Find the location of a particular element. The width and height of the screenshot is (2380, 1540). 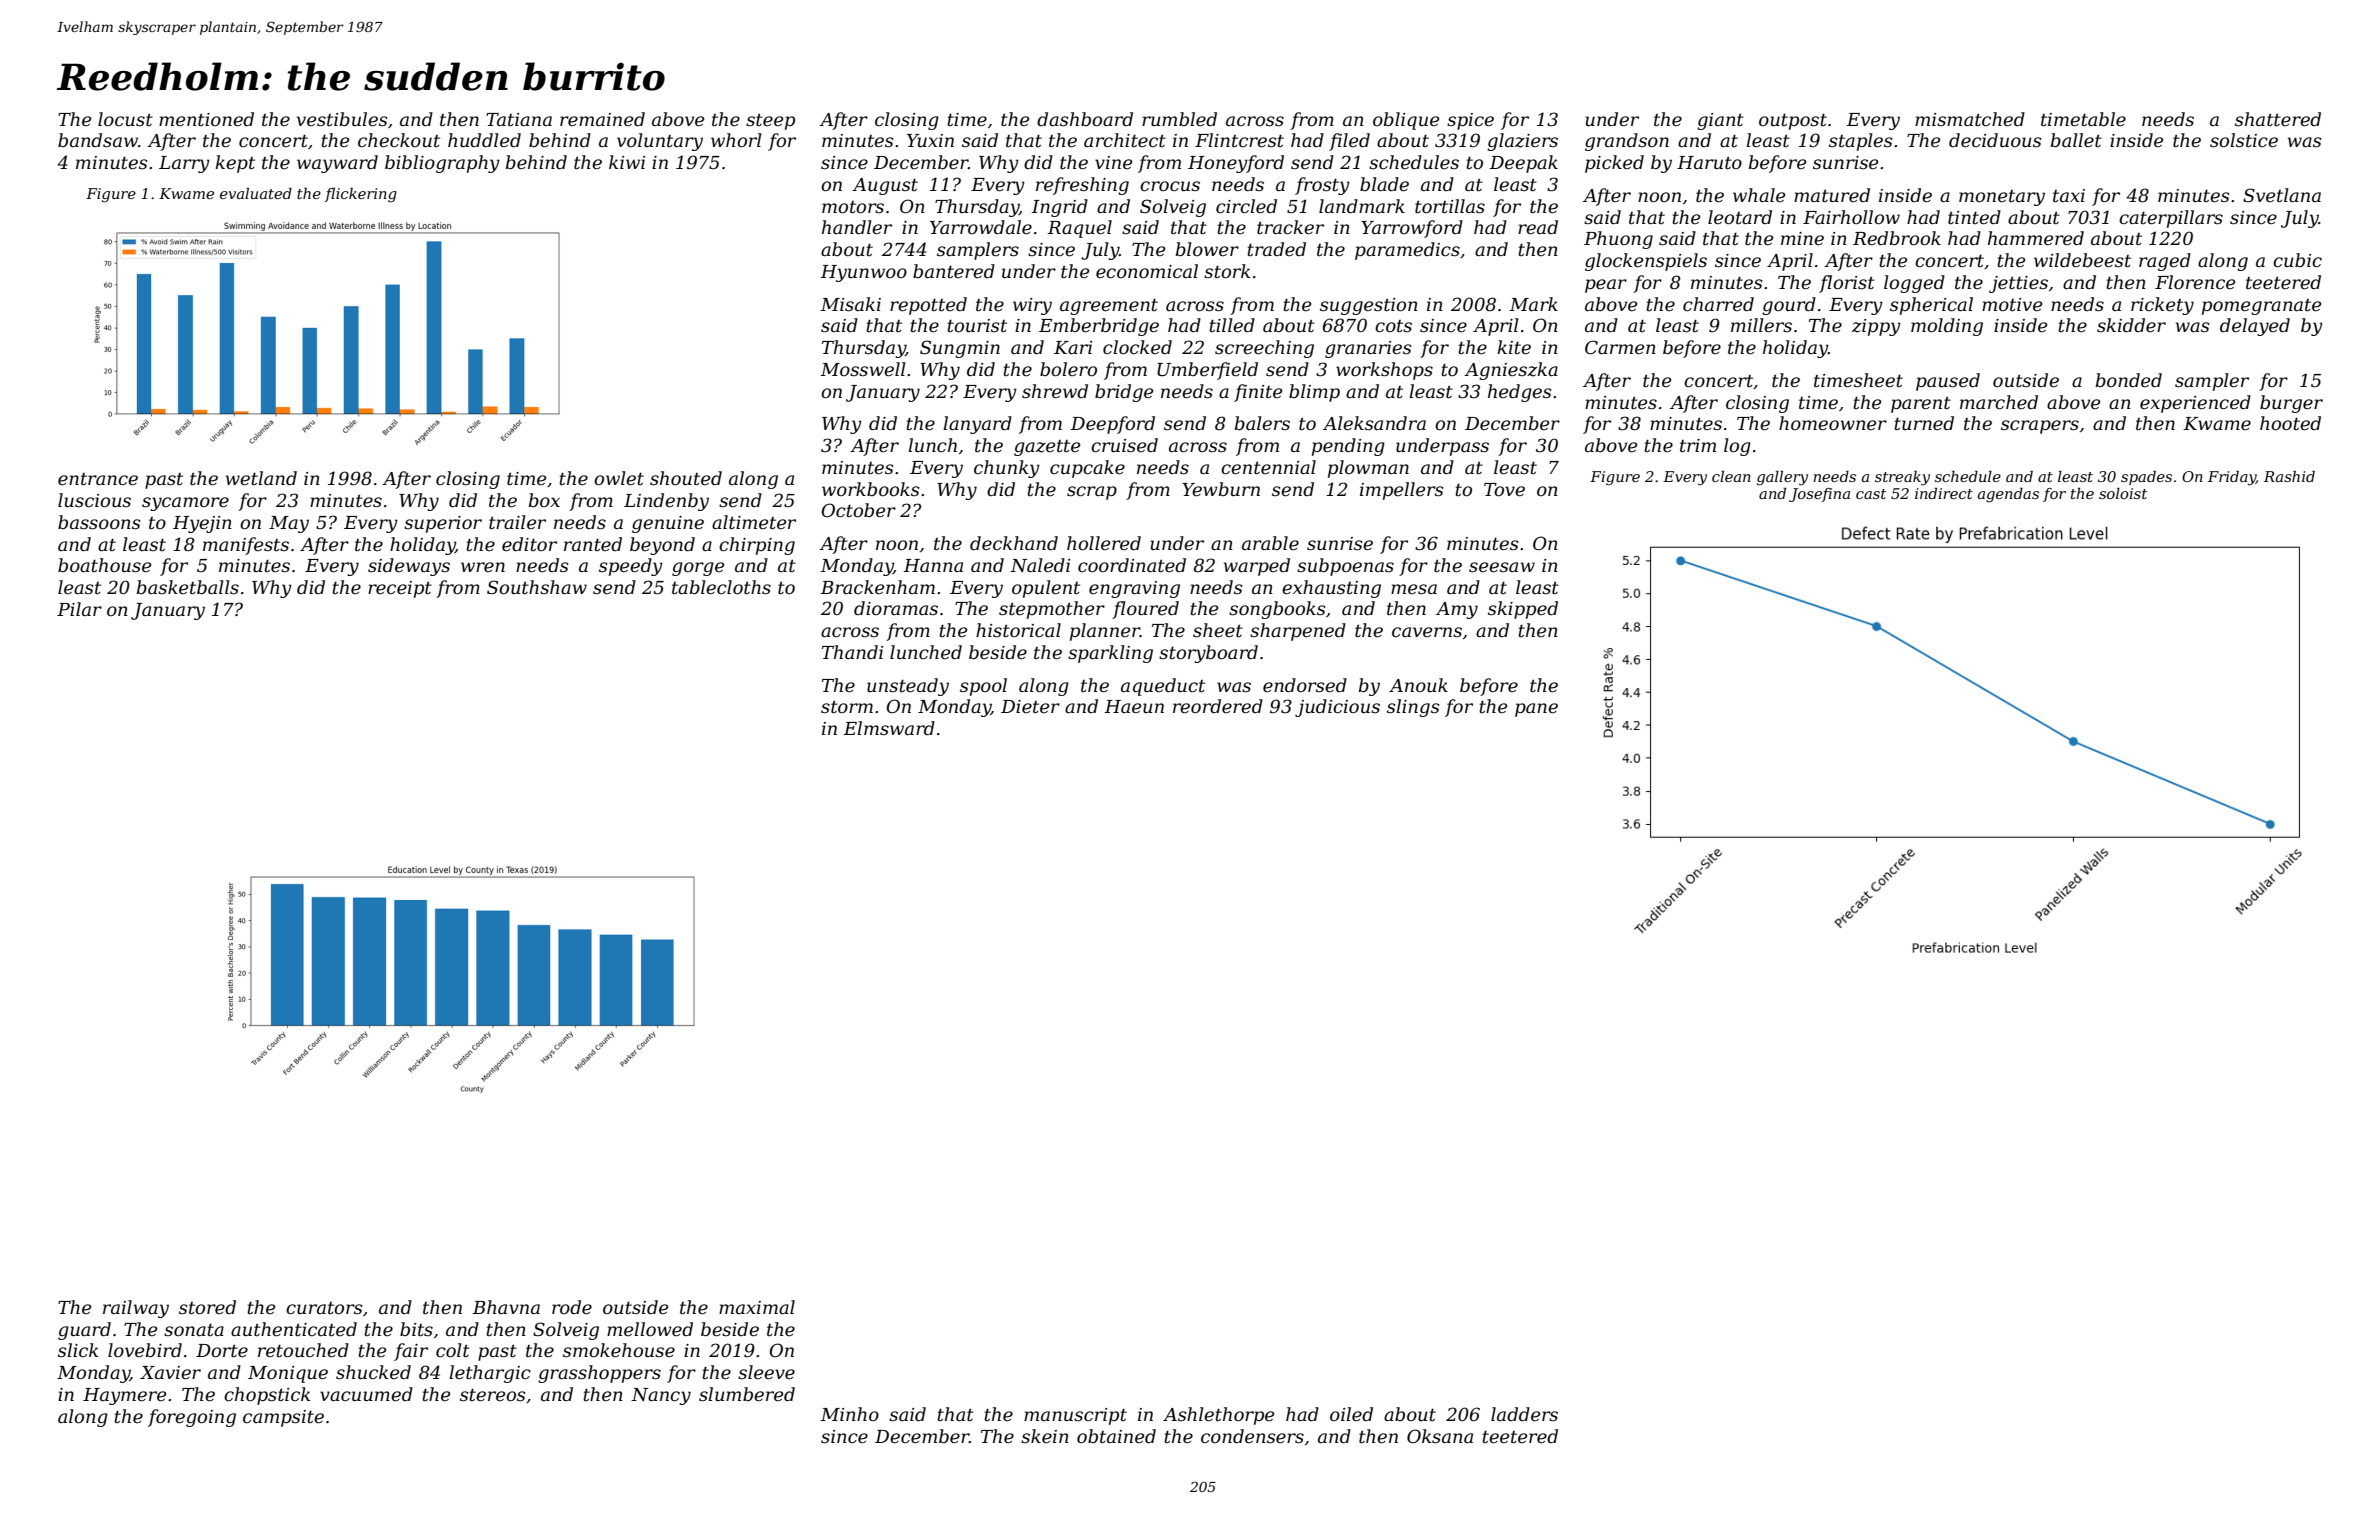

storm is located at coordinates (847, 707).
